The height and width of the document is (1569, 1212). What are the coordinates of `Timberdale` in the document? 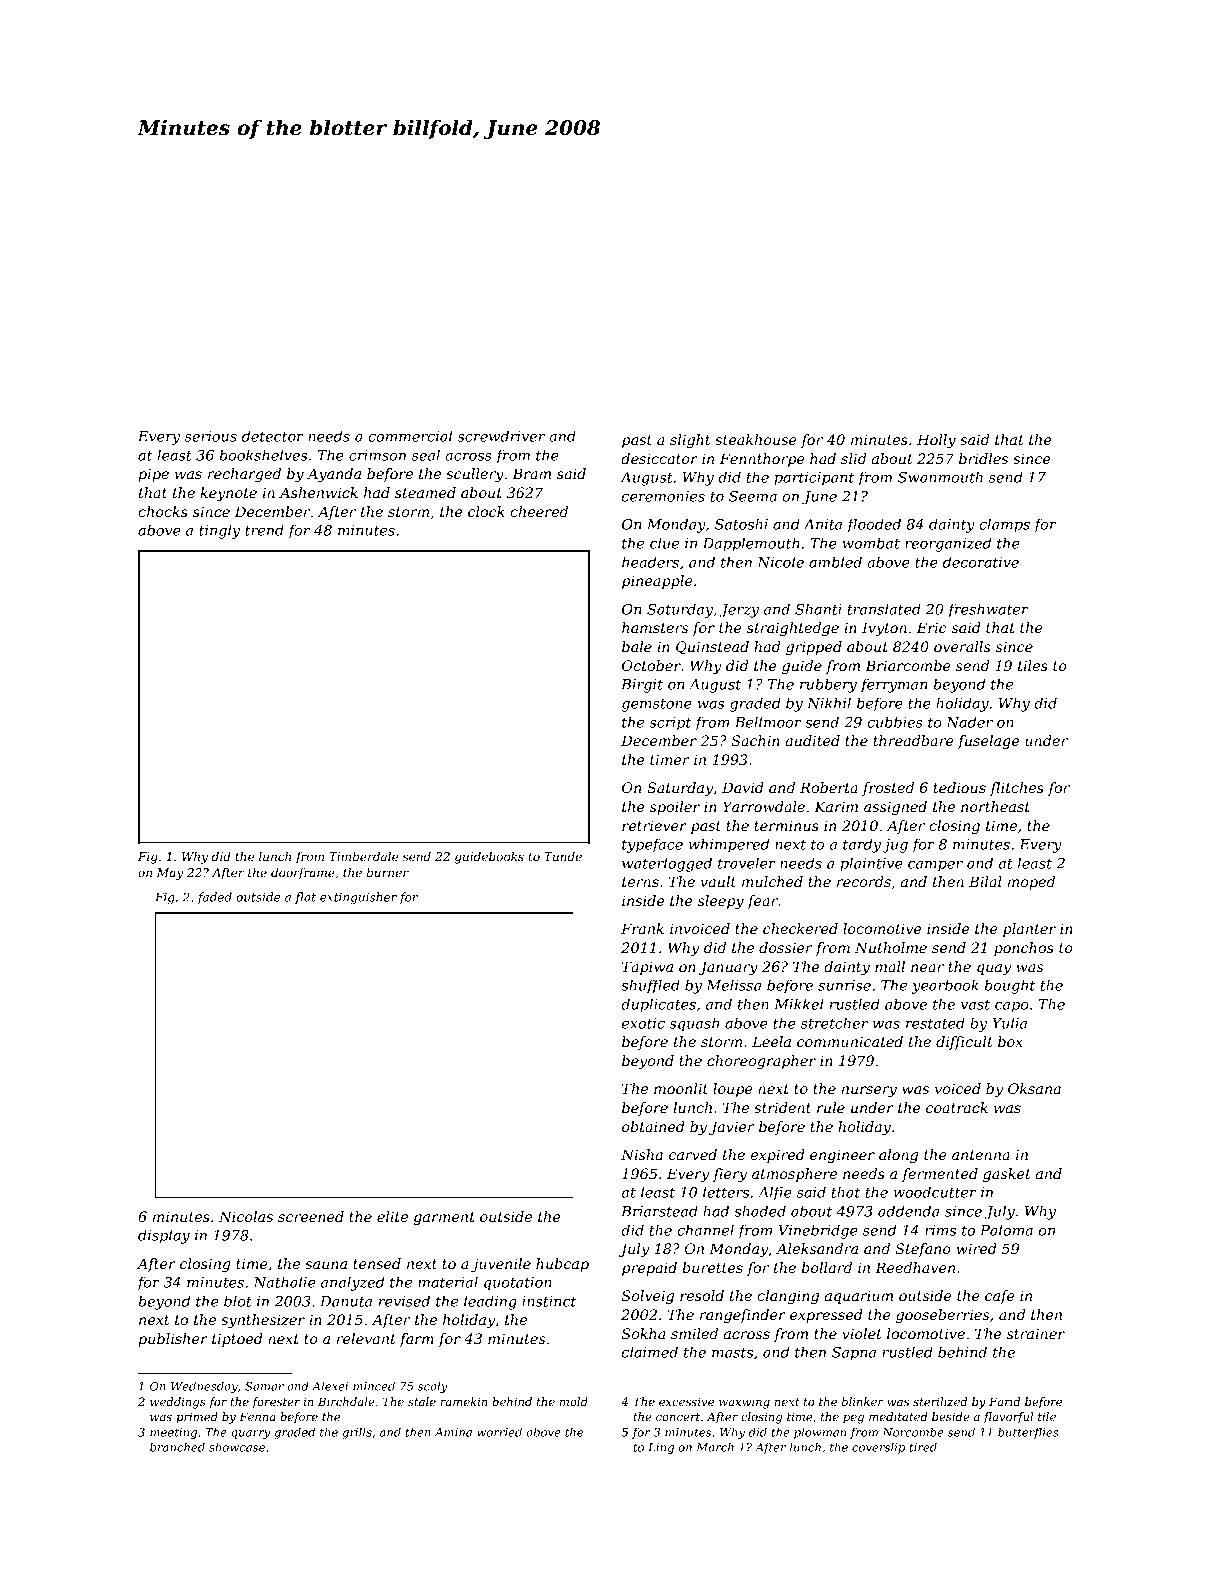 It's located at (363, 856).
